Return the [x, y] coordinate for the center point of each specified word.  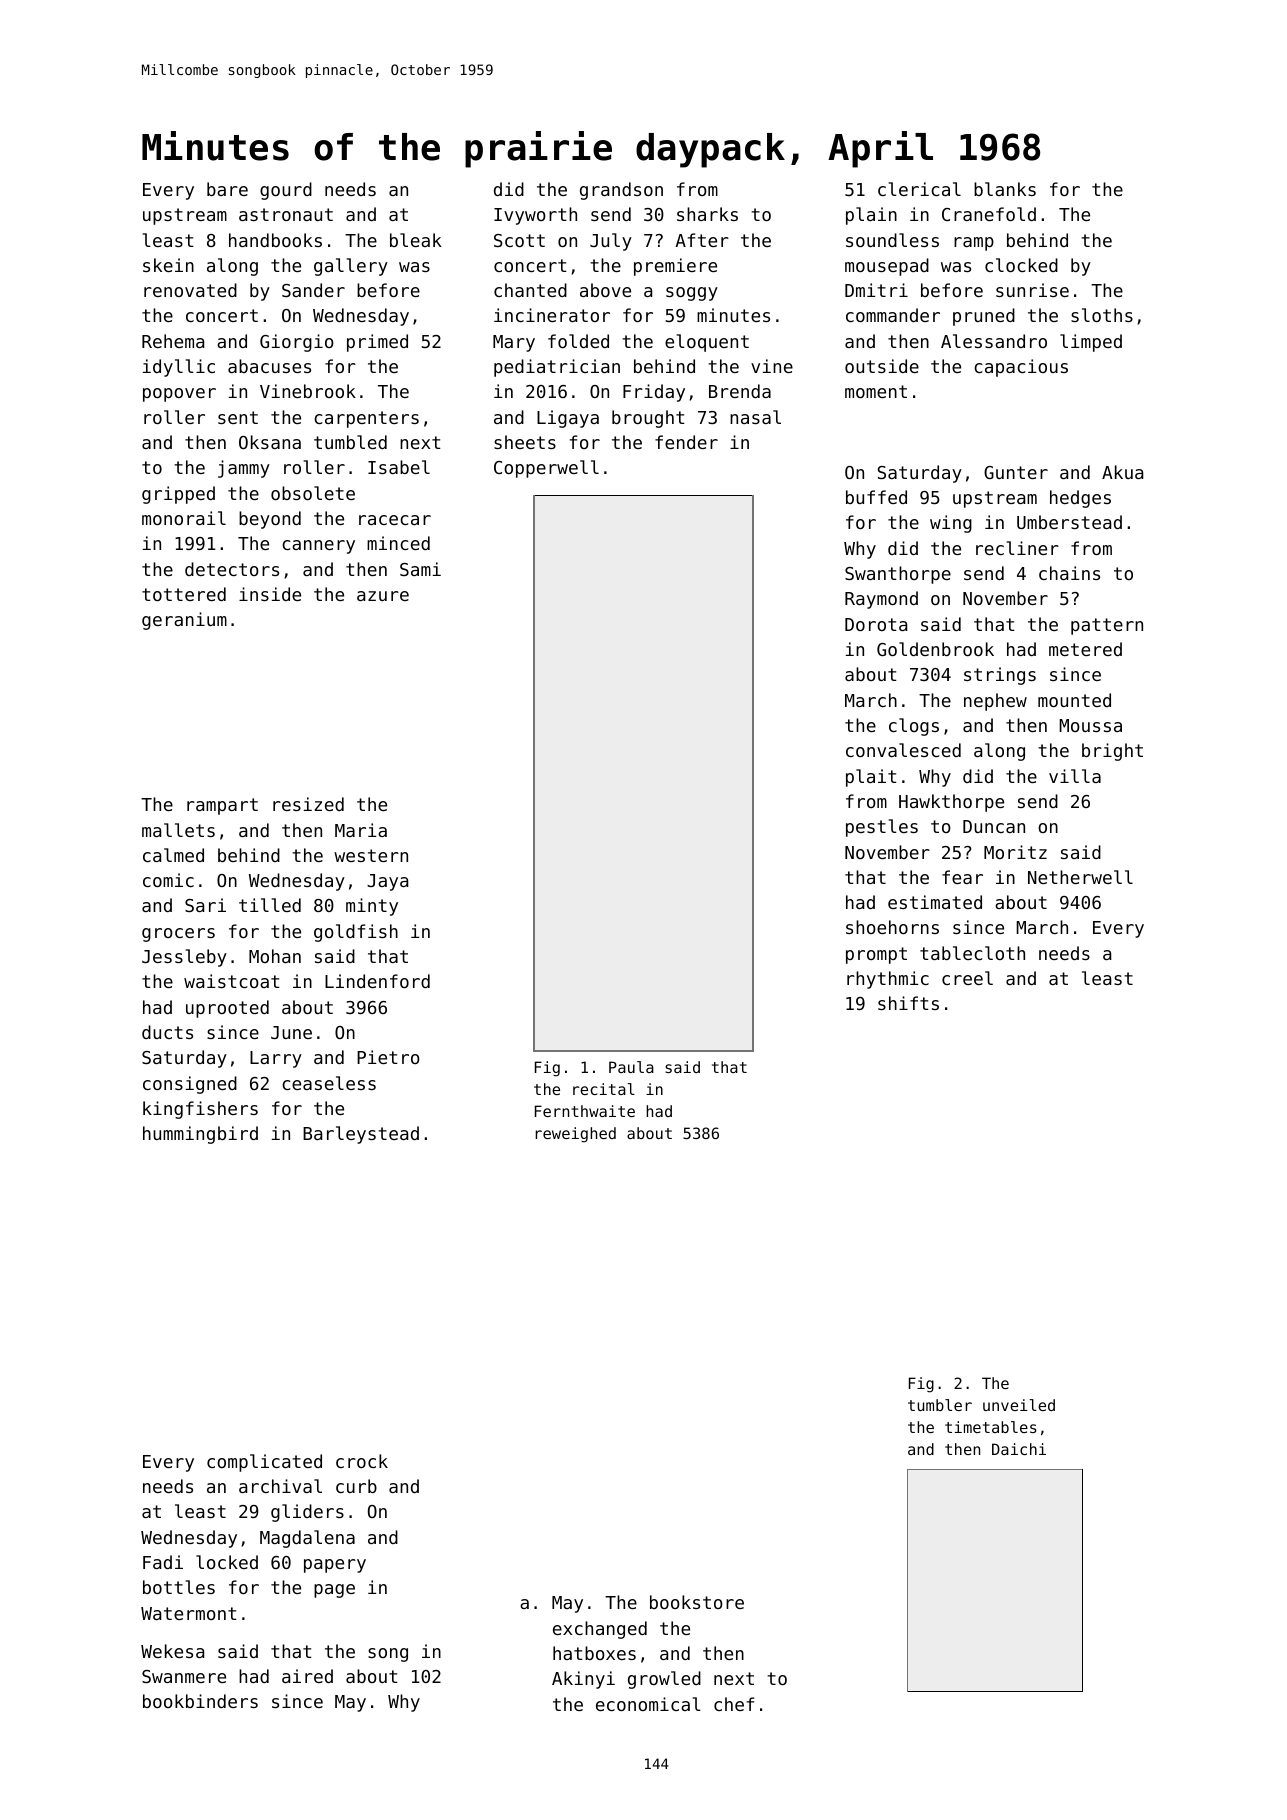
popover [179, 395]
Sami [420, 569]
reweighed [575, 1135]
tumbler [940, 1405]
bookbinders [200, 1701]
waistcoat [232, 981]
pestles [882, 828]
